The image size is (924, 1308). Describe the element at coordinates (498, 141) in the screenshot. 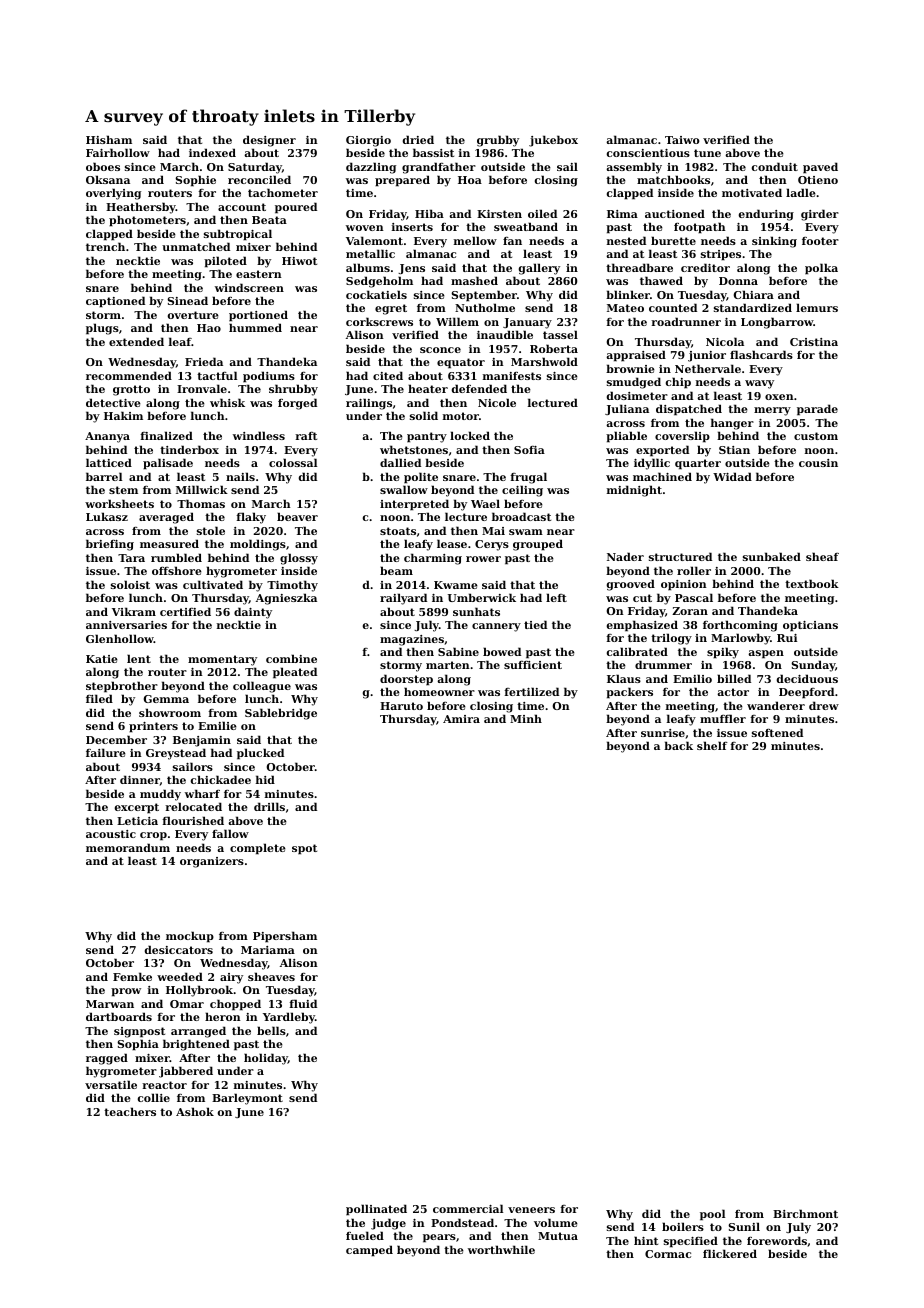

I see `grubby` at that location.
